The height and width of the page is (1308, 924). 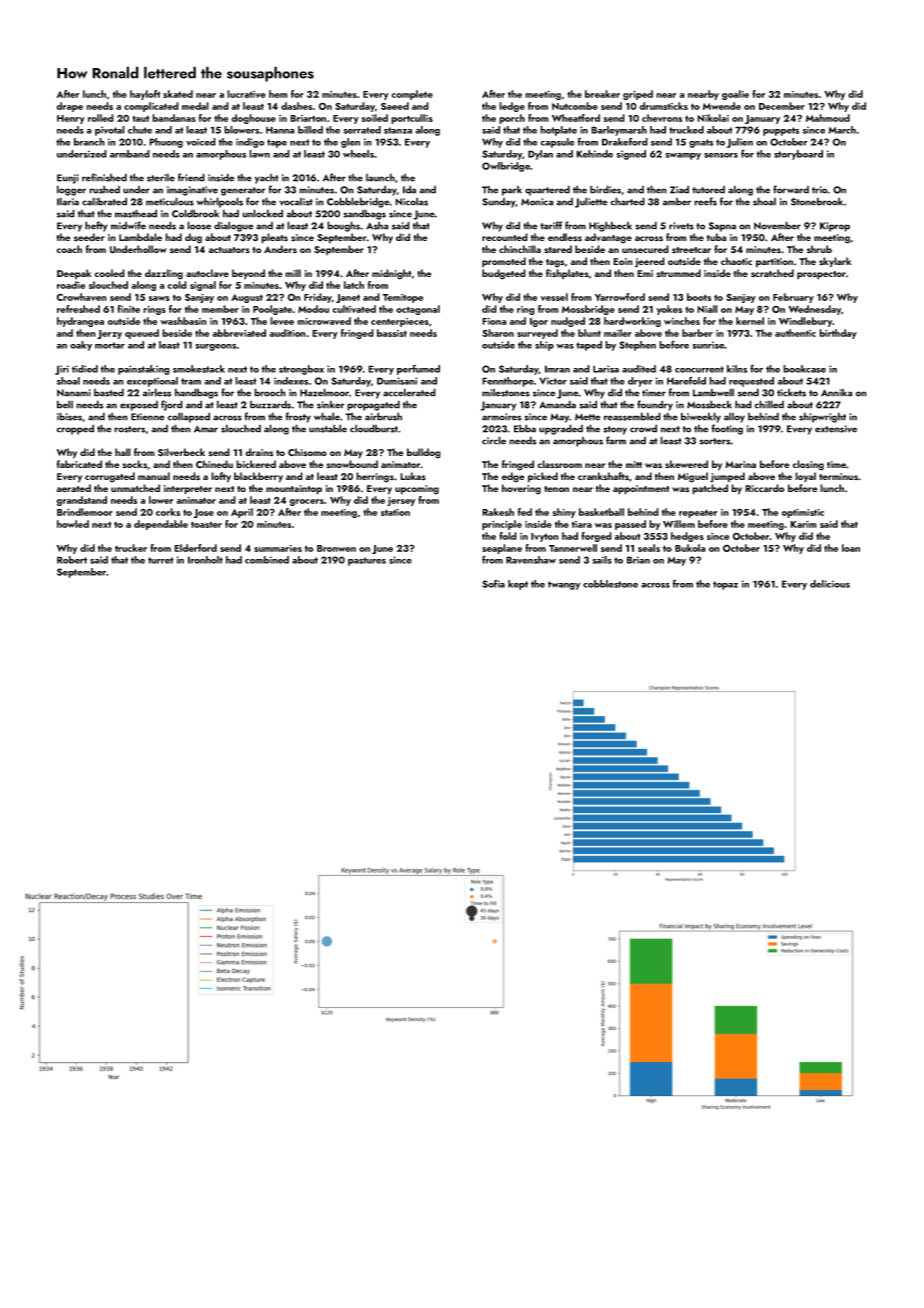 I want to click on Deepak, so click(x=74, y=274).
